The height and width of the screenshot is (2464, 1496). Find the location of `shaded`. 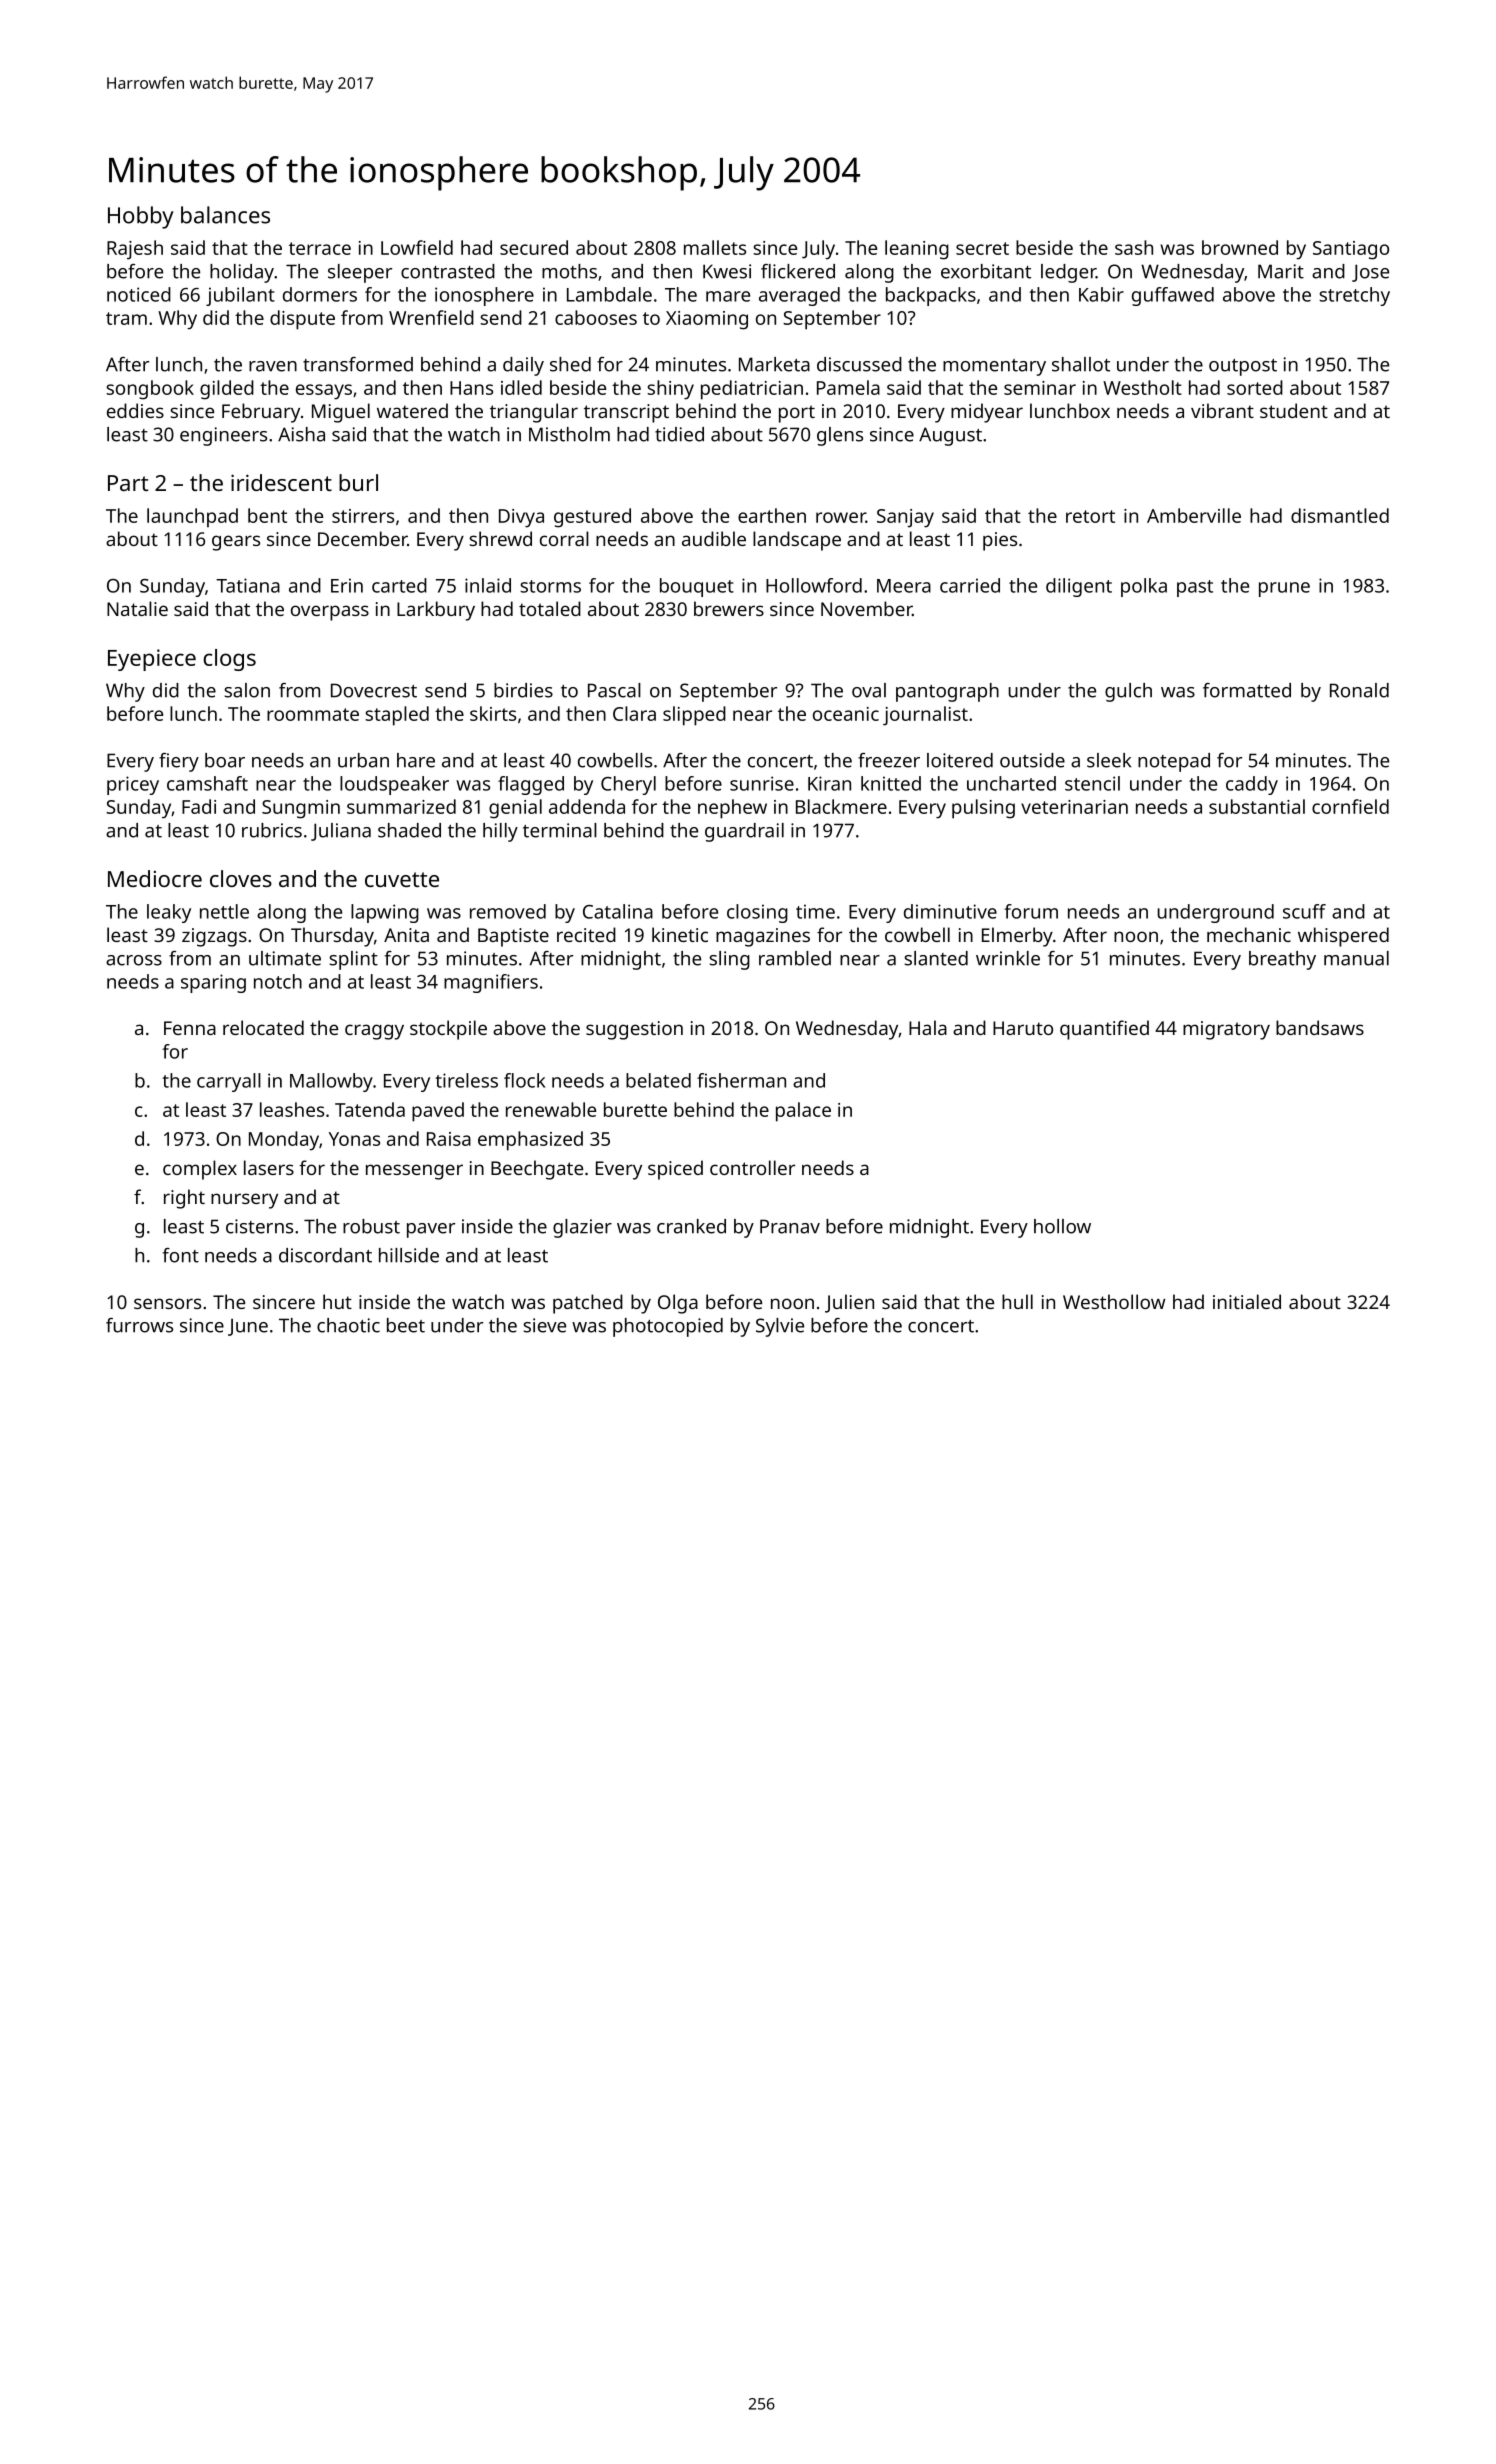

shaded is located at coordinates (409, 830).
